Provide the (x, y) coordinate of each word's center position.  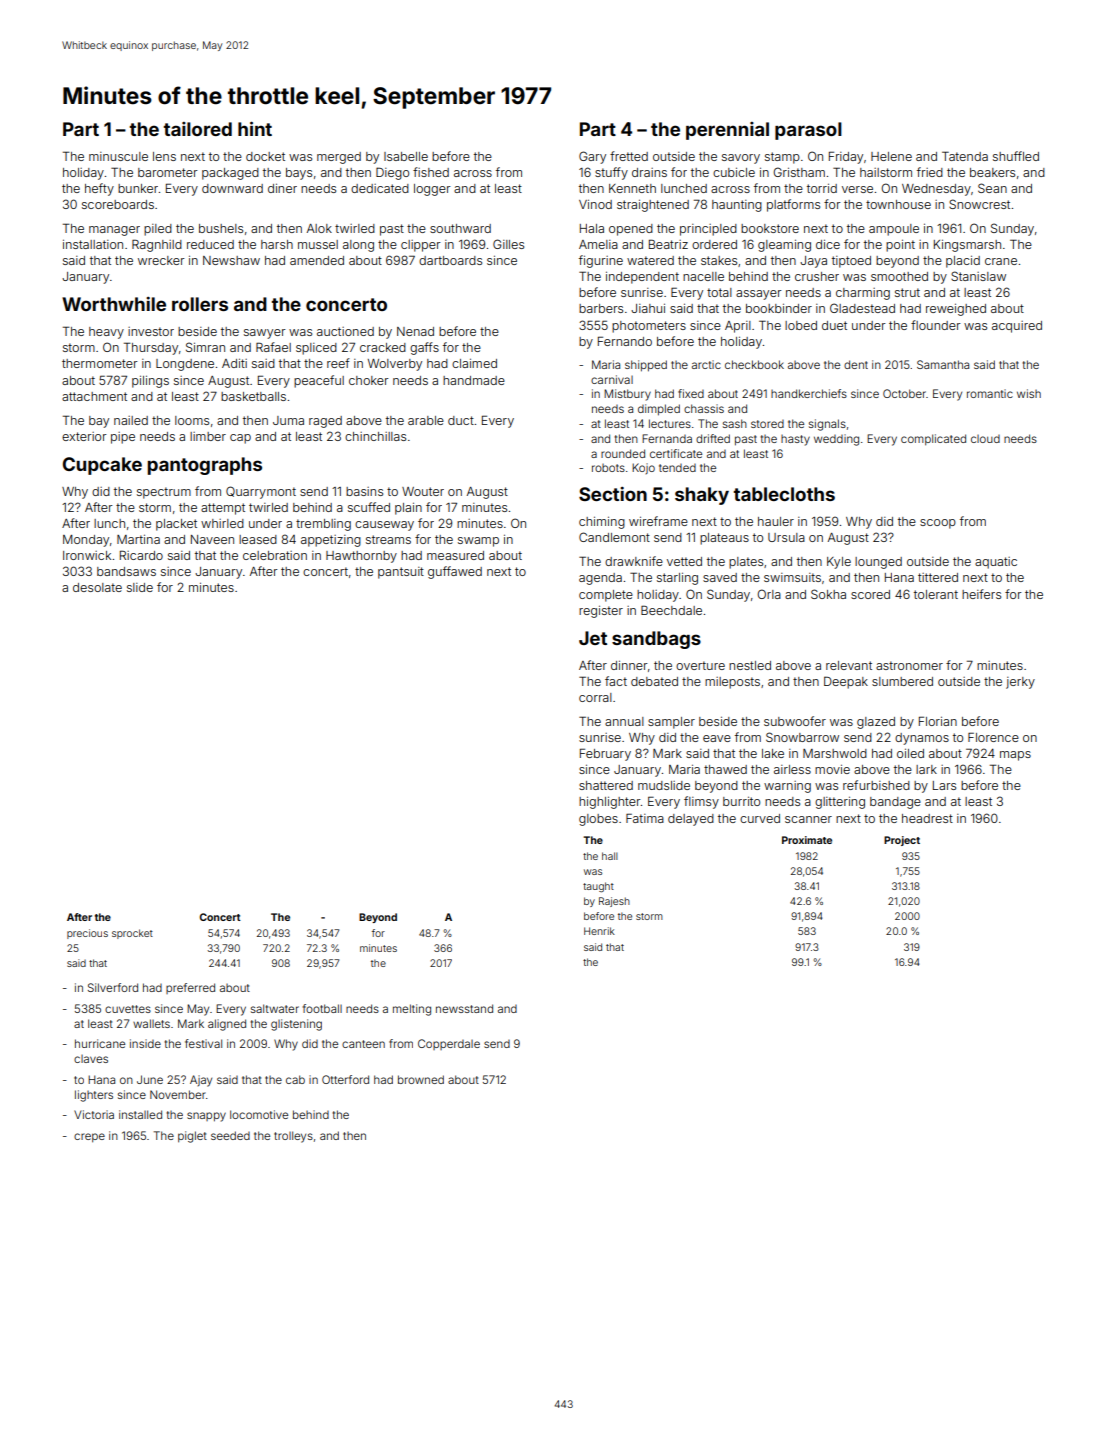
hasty (795, 440)
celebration (275, 555)
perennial (727, 131)
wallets (151, 1023)
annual (624, 721)
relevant (849, 665)
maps (1015, 756)
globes (598, 820)
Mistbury (627, 395)
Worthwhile (114, 304)
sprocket (132, 934)
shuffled (1016, 156)
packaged (230, 174)
